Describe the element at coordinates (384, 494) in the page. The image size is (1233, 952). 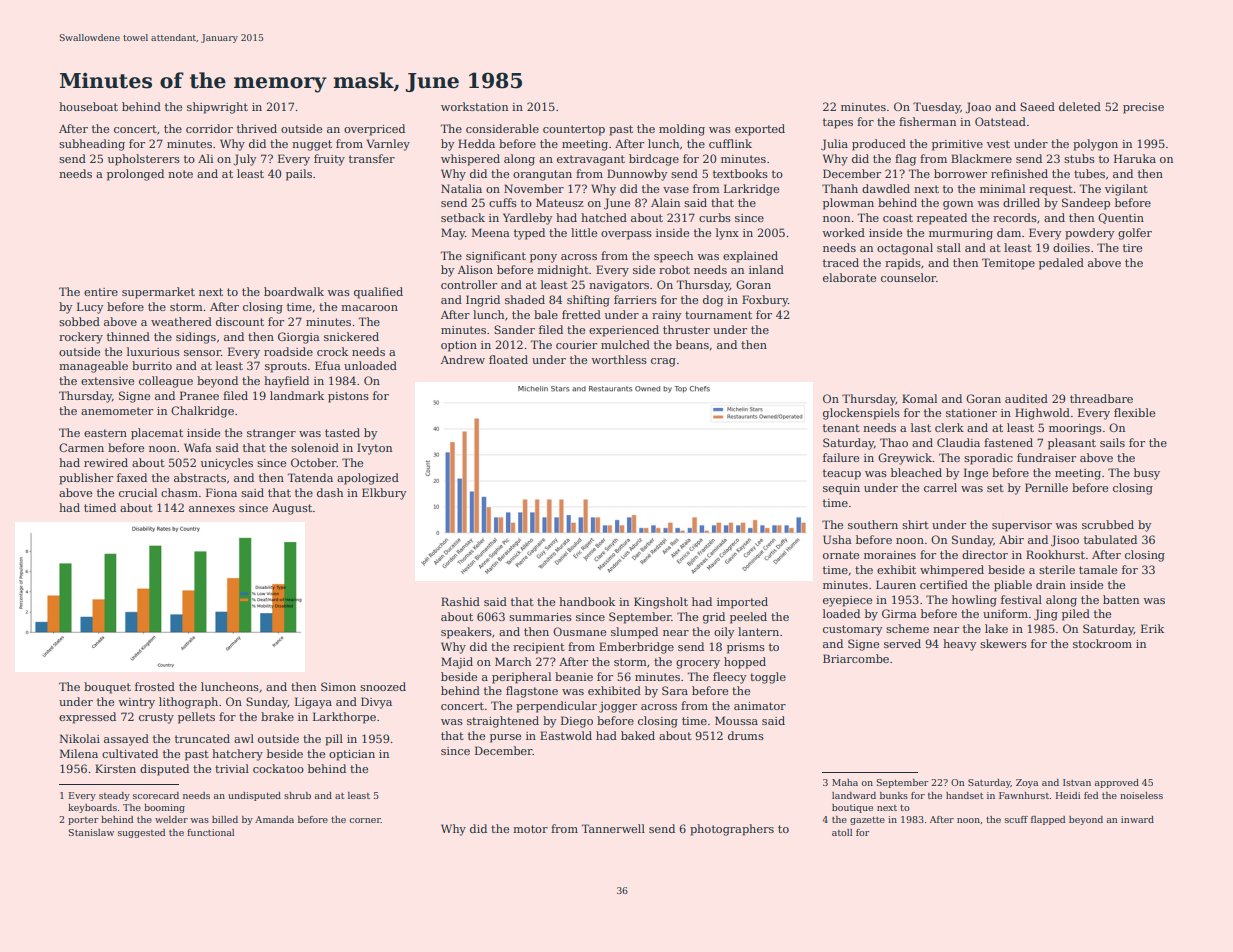
I see `Elkbury` at that location.
